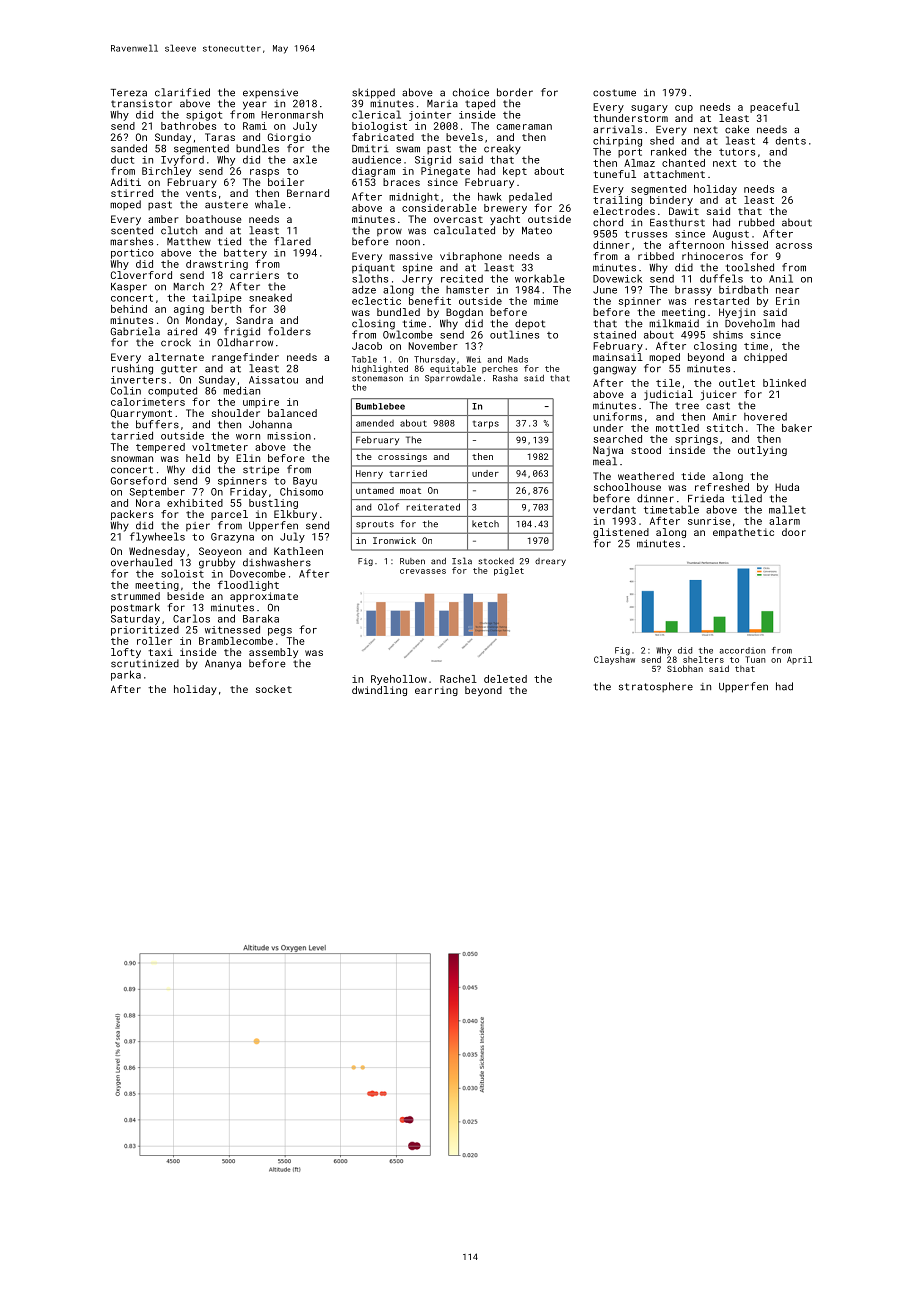  Describe the element at coordinates (189, 310) in the screenshot. I see `aging` at that location.
